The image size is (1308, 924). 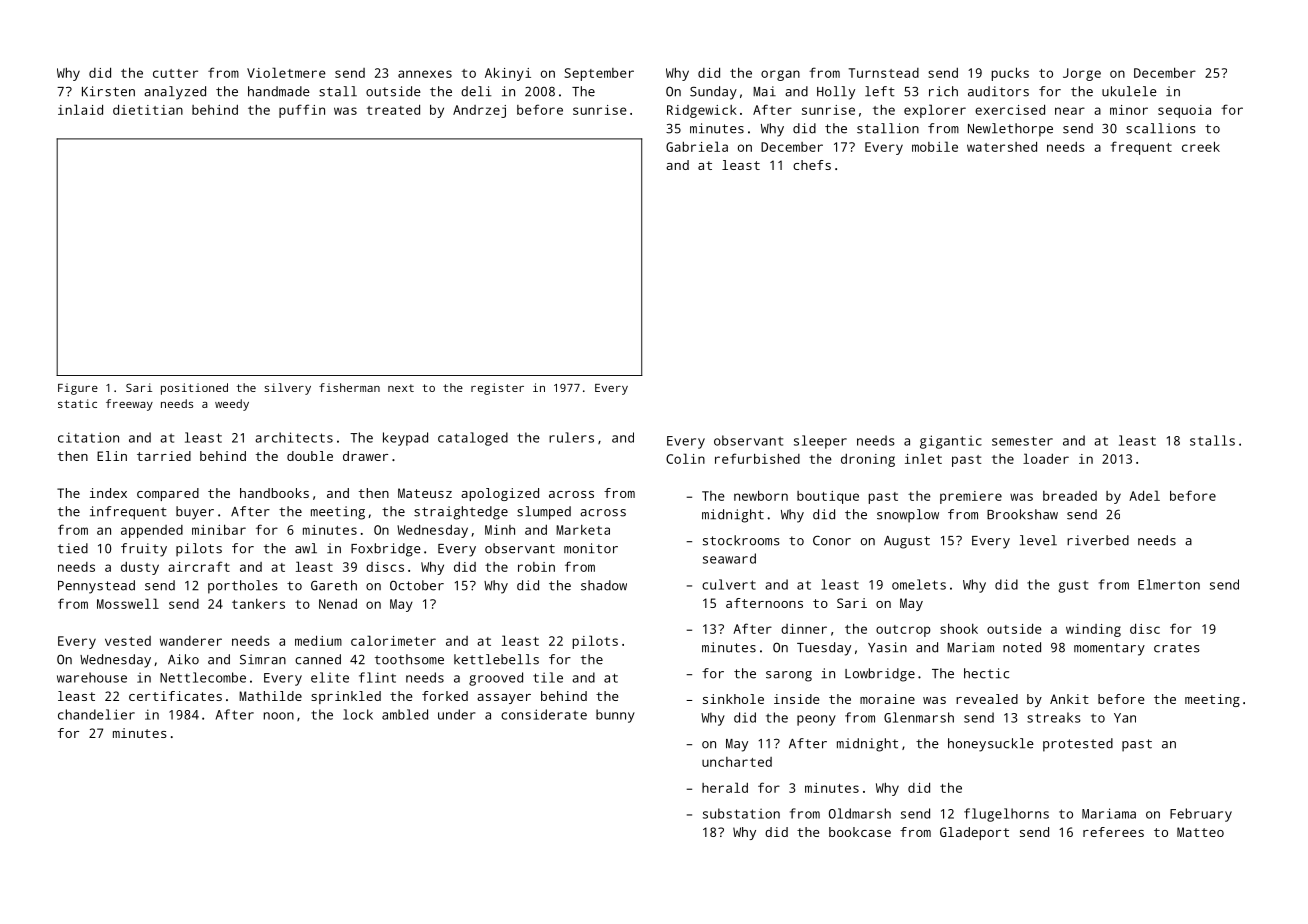 What do you see at coordinates (599, 74) in the image?
I see `September` at bounding box center [599, 74].
